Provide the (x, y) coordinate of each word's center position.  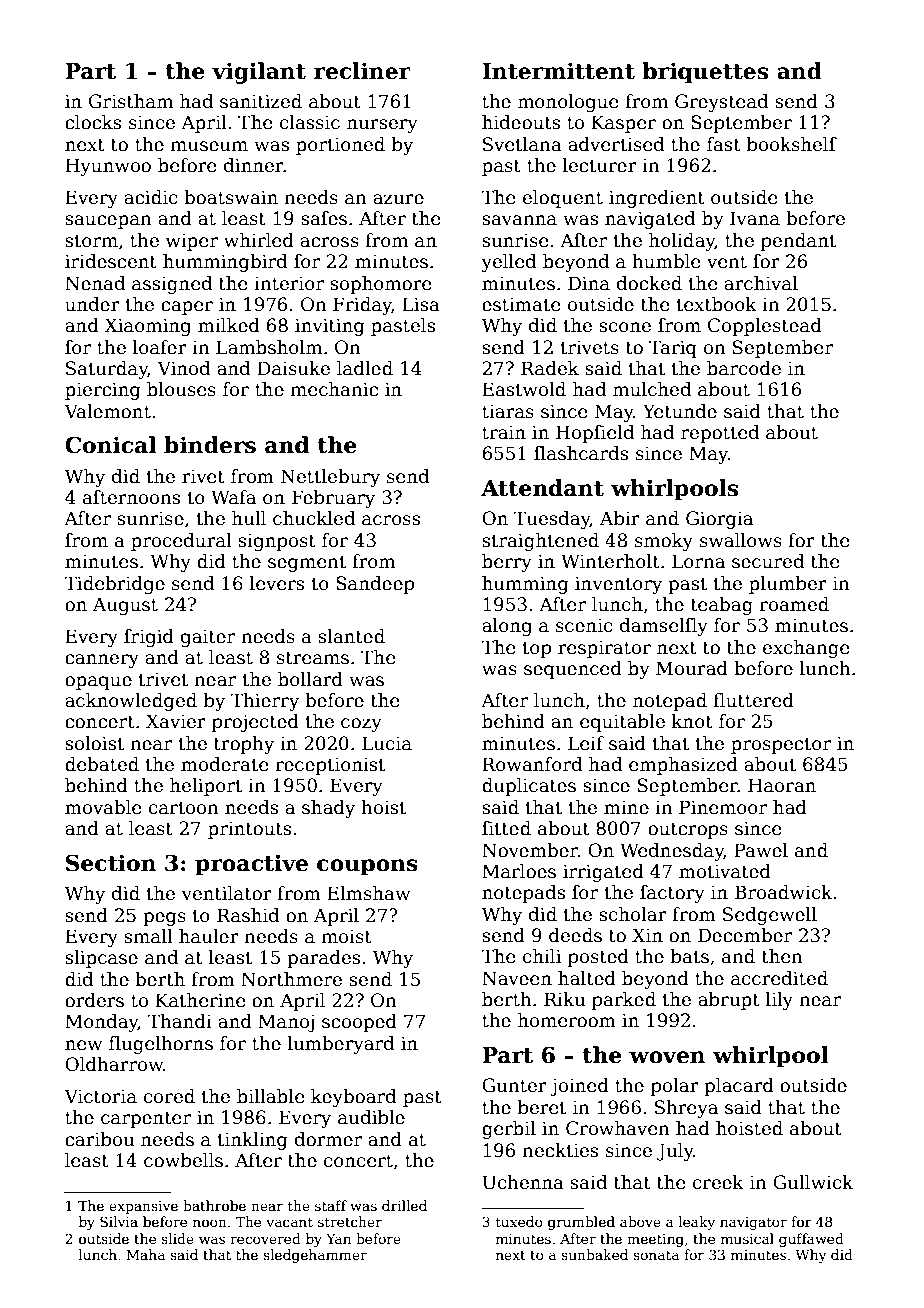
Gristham (131, 101)
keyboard (353, 1098)
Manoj (286, 1023)
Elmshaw (368, 893)
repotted (720, 434)
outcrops (688, 830)
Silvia (119, 1221)
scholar (633, 914)
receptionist (330, 766)
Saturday (107, 370)
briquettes (705, 73)
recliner (362, 71)
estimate (521, 304)
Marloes (519, 871)
